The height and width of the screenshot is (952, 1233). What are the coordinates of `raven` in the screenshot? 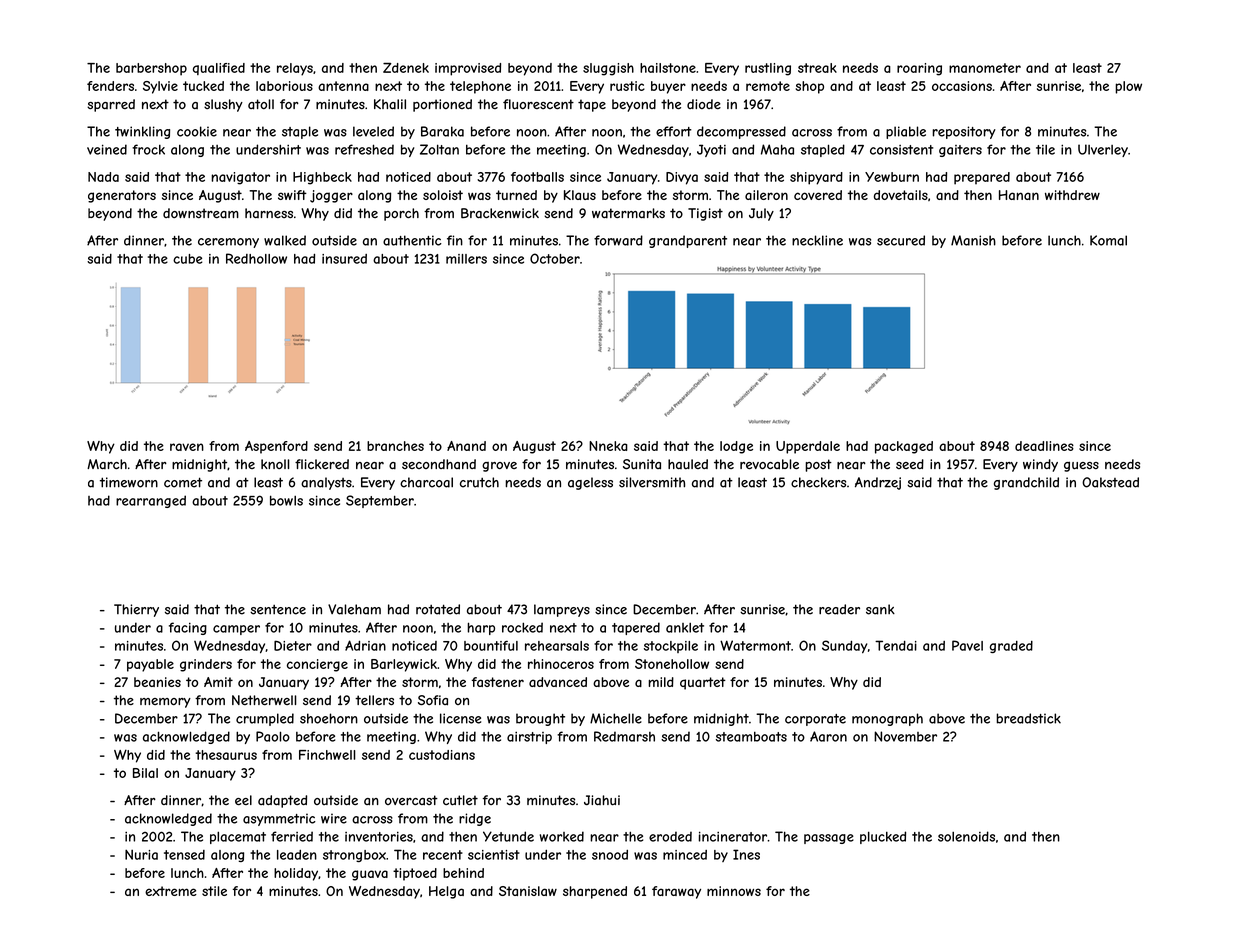 It's located at (187, 447).
